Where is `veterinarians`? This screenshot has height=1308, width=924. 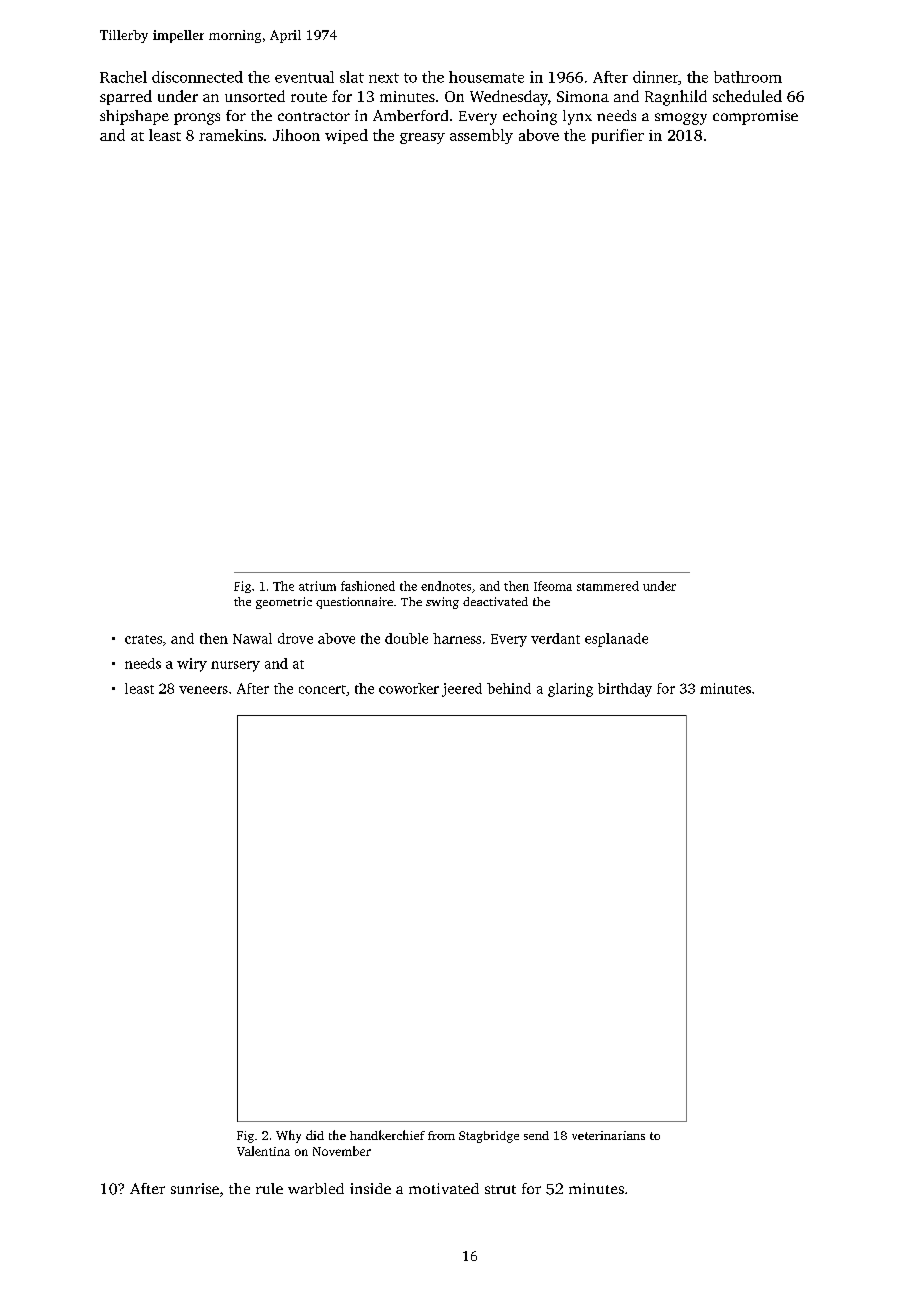
veterinarians is located at coordinates (608, 1135).
